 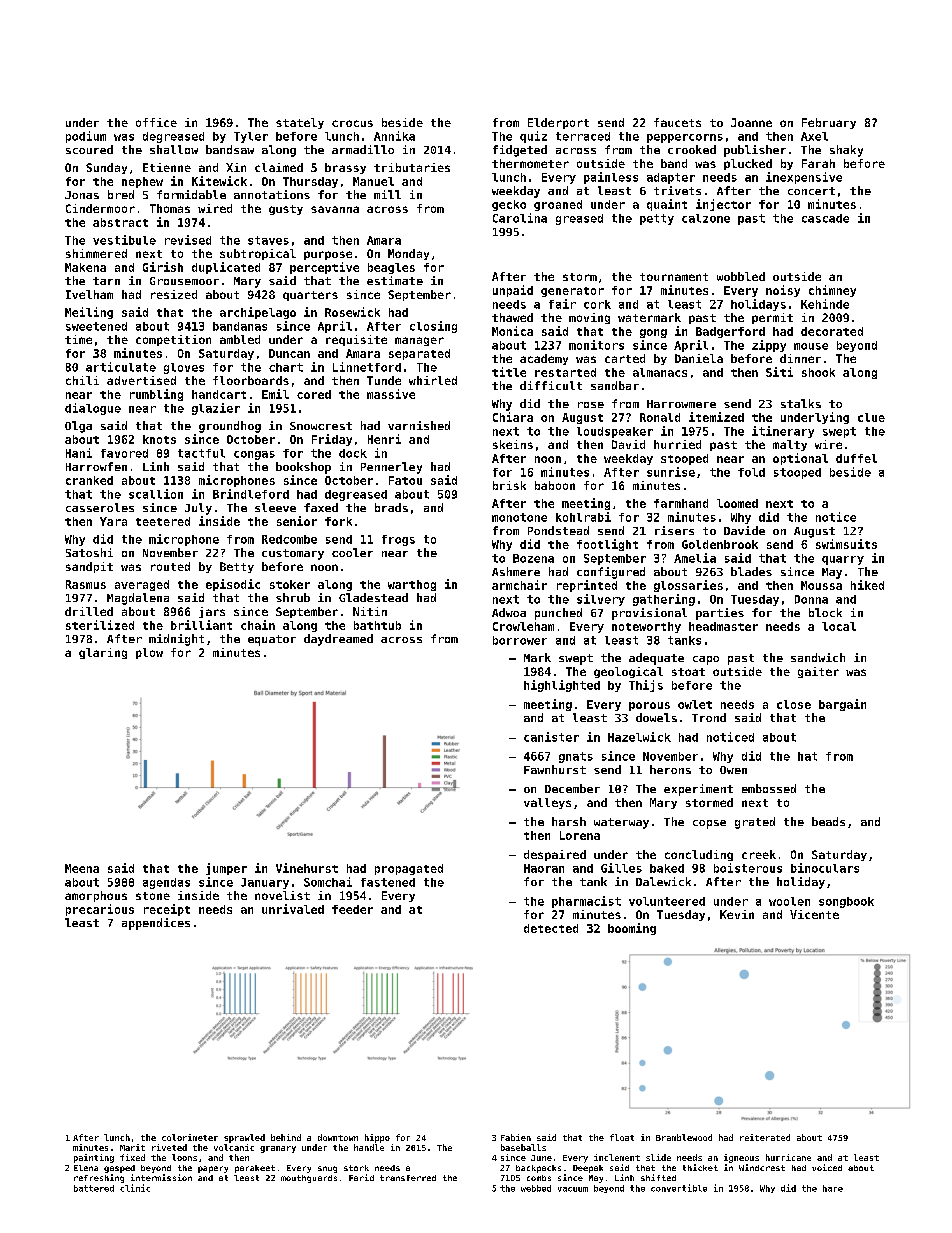 What do you see at coordinates (377, 1138) in the image?
I see `hippo` at bounding box center [377, 1138].
